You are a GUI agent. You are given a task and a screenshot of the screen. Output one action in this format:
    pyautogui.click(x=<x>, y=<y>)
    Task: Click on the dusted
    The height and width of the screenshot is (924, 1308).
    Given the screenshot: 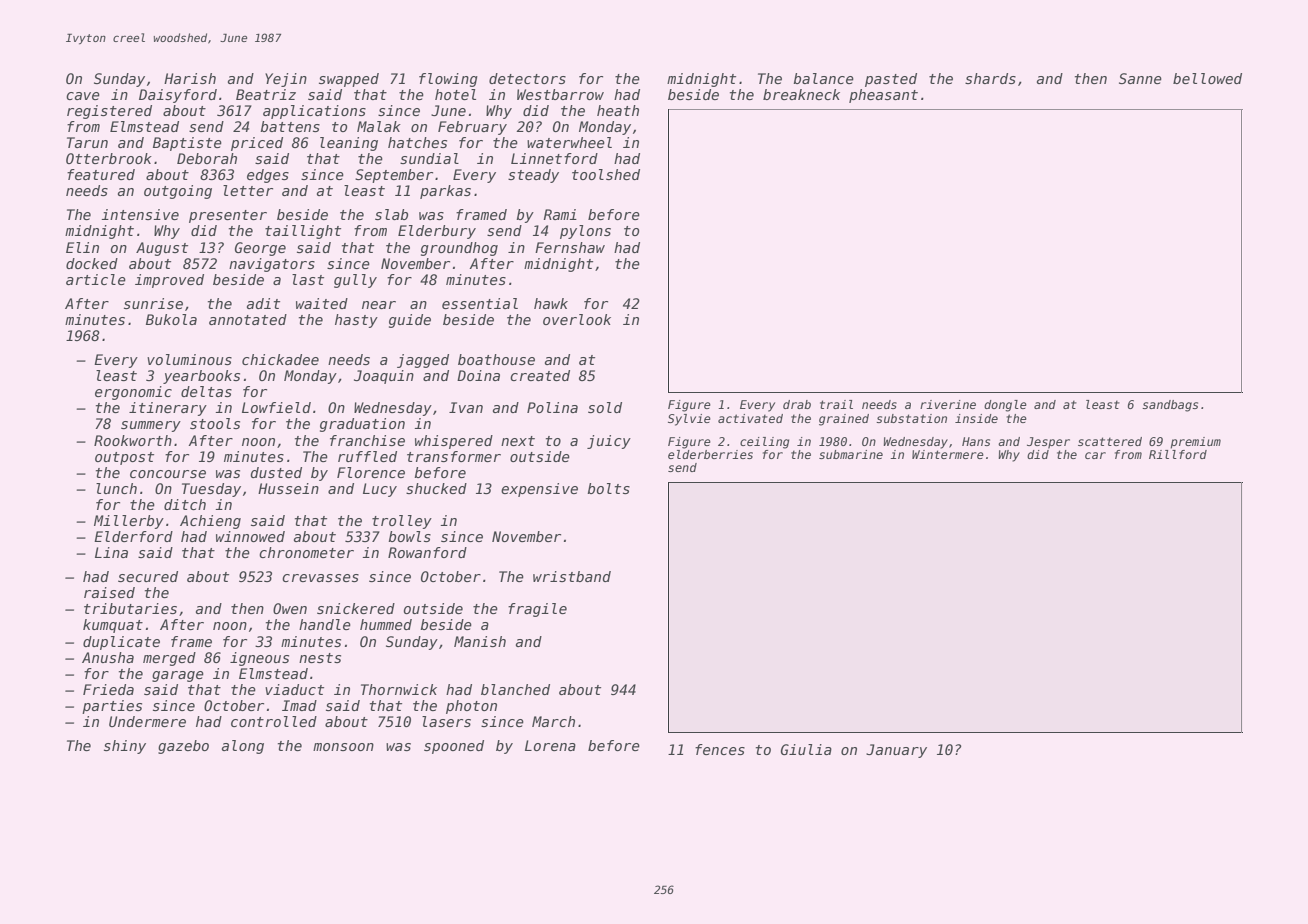 What is the action you would take?
    pyautogui.click(x=276, y=472)
